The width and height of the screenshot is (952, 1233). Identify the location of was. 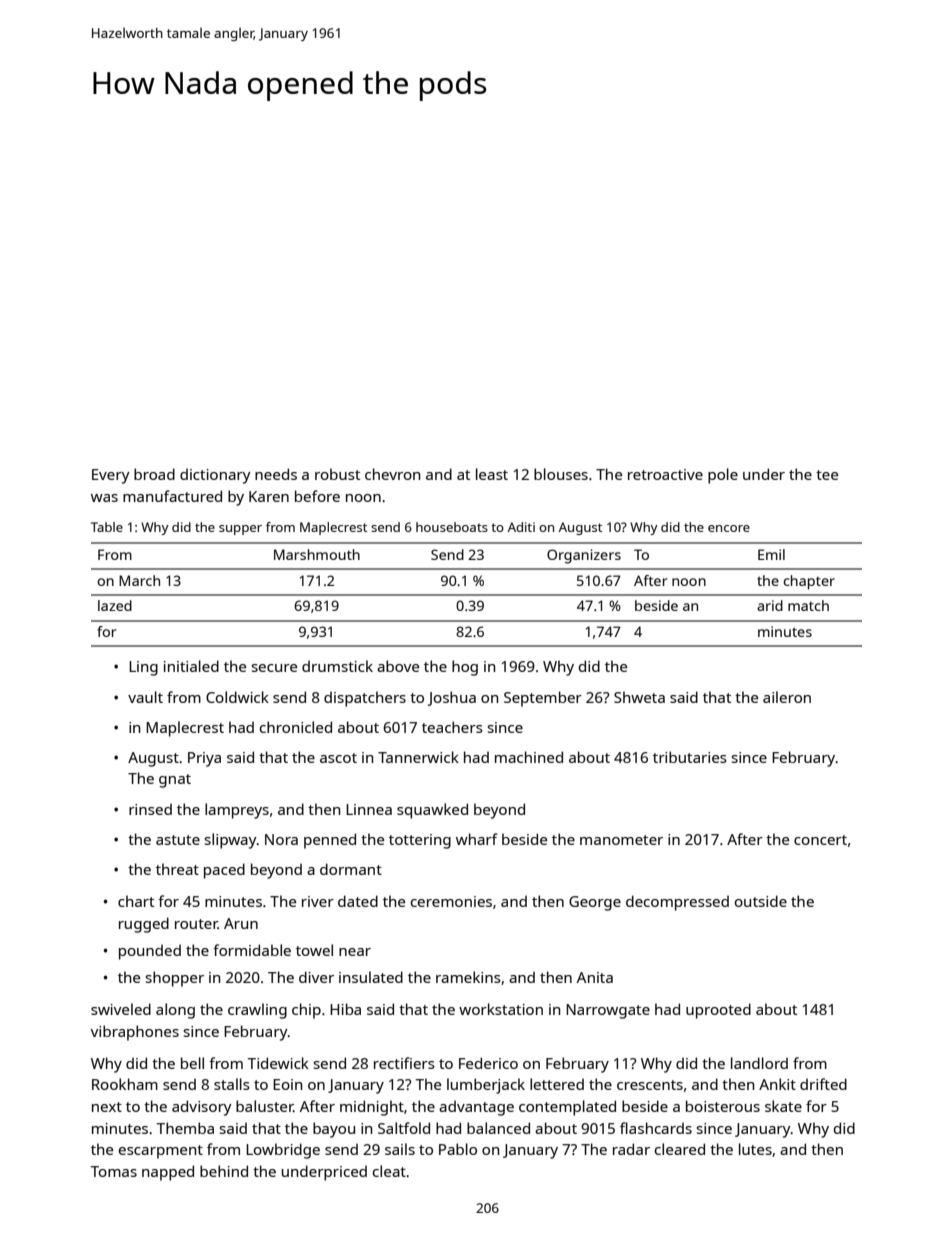
(104, 498).
